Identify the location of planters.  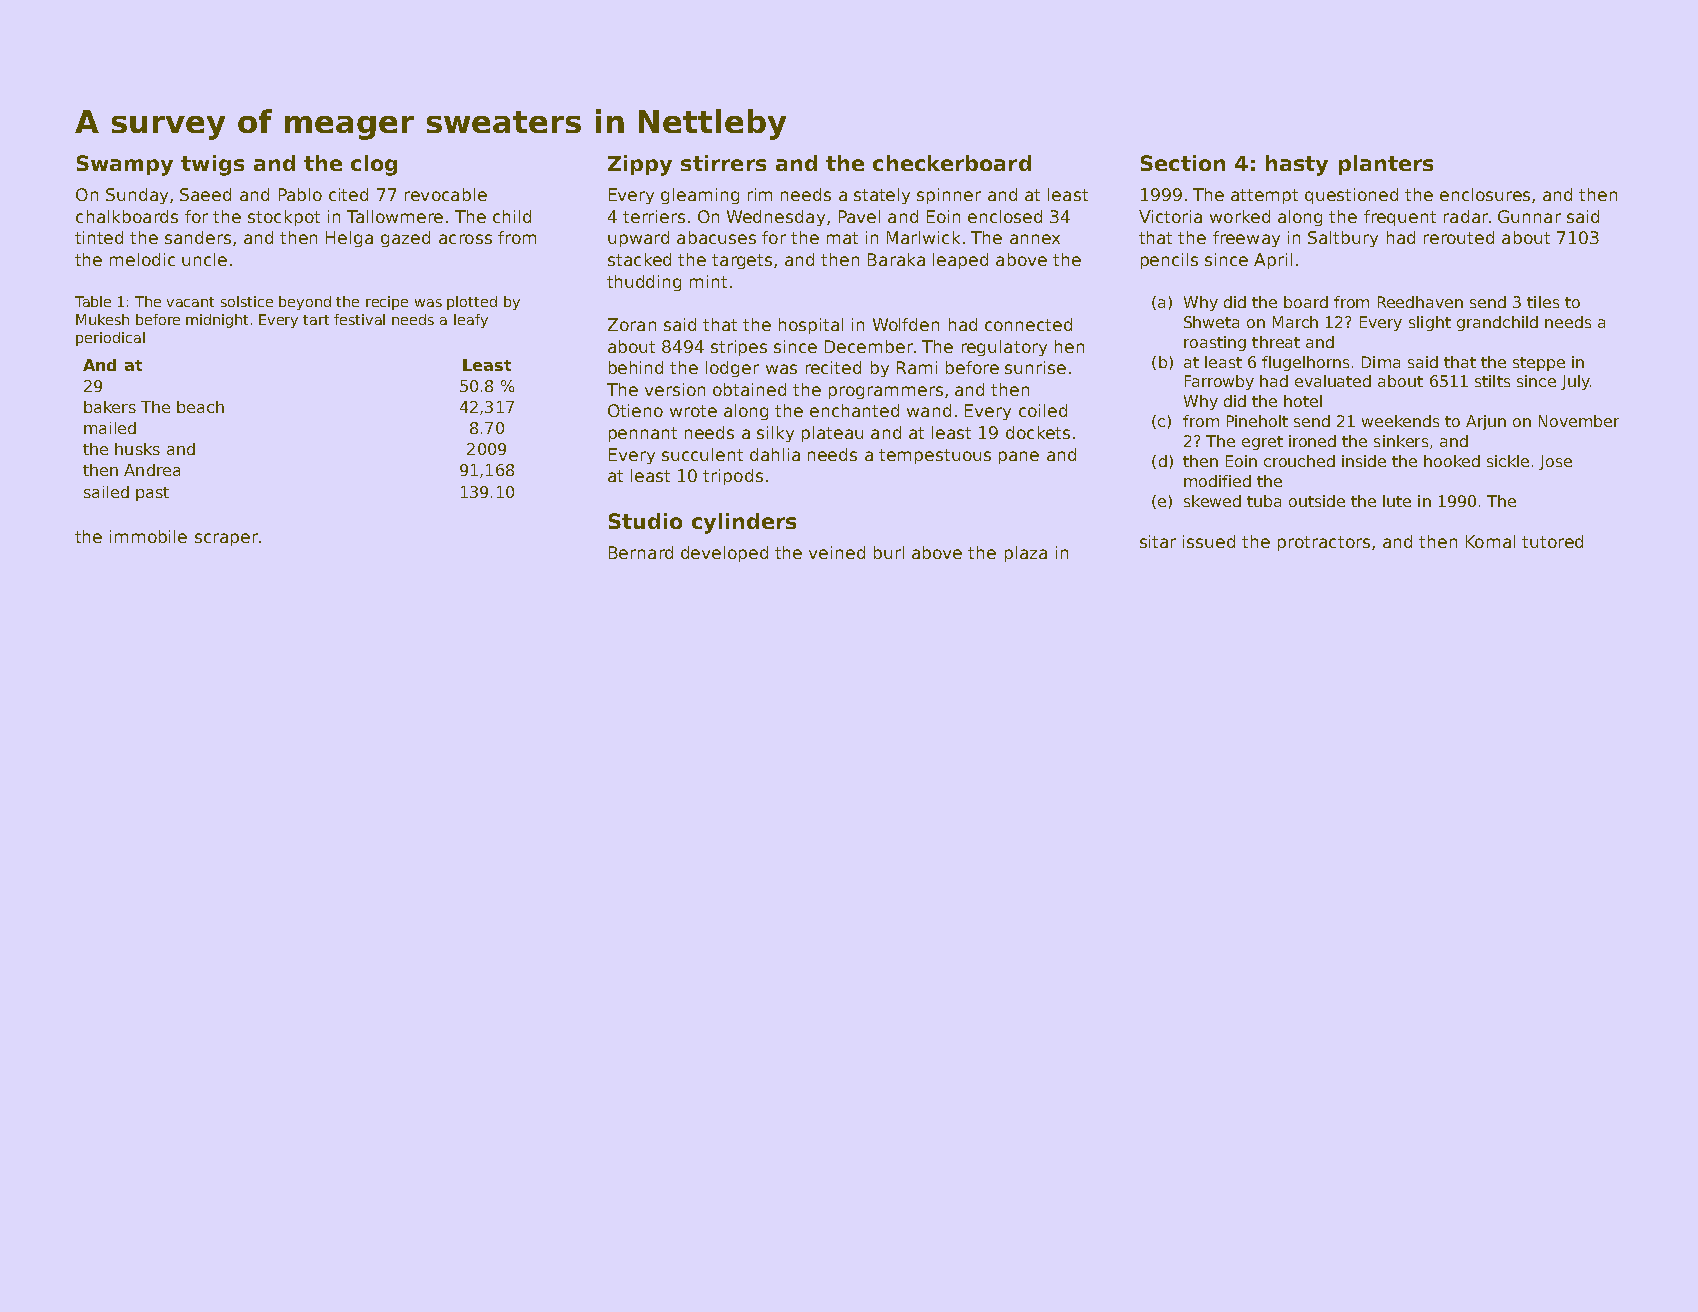
(1386, 165).
